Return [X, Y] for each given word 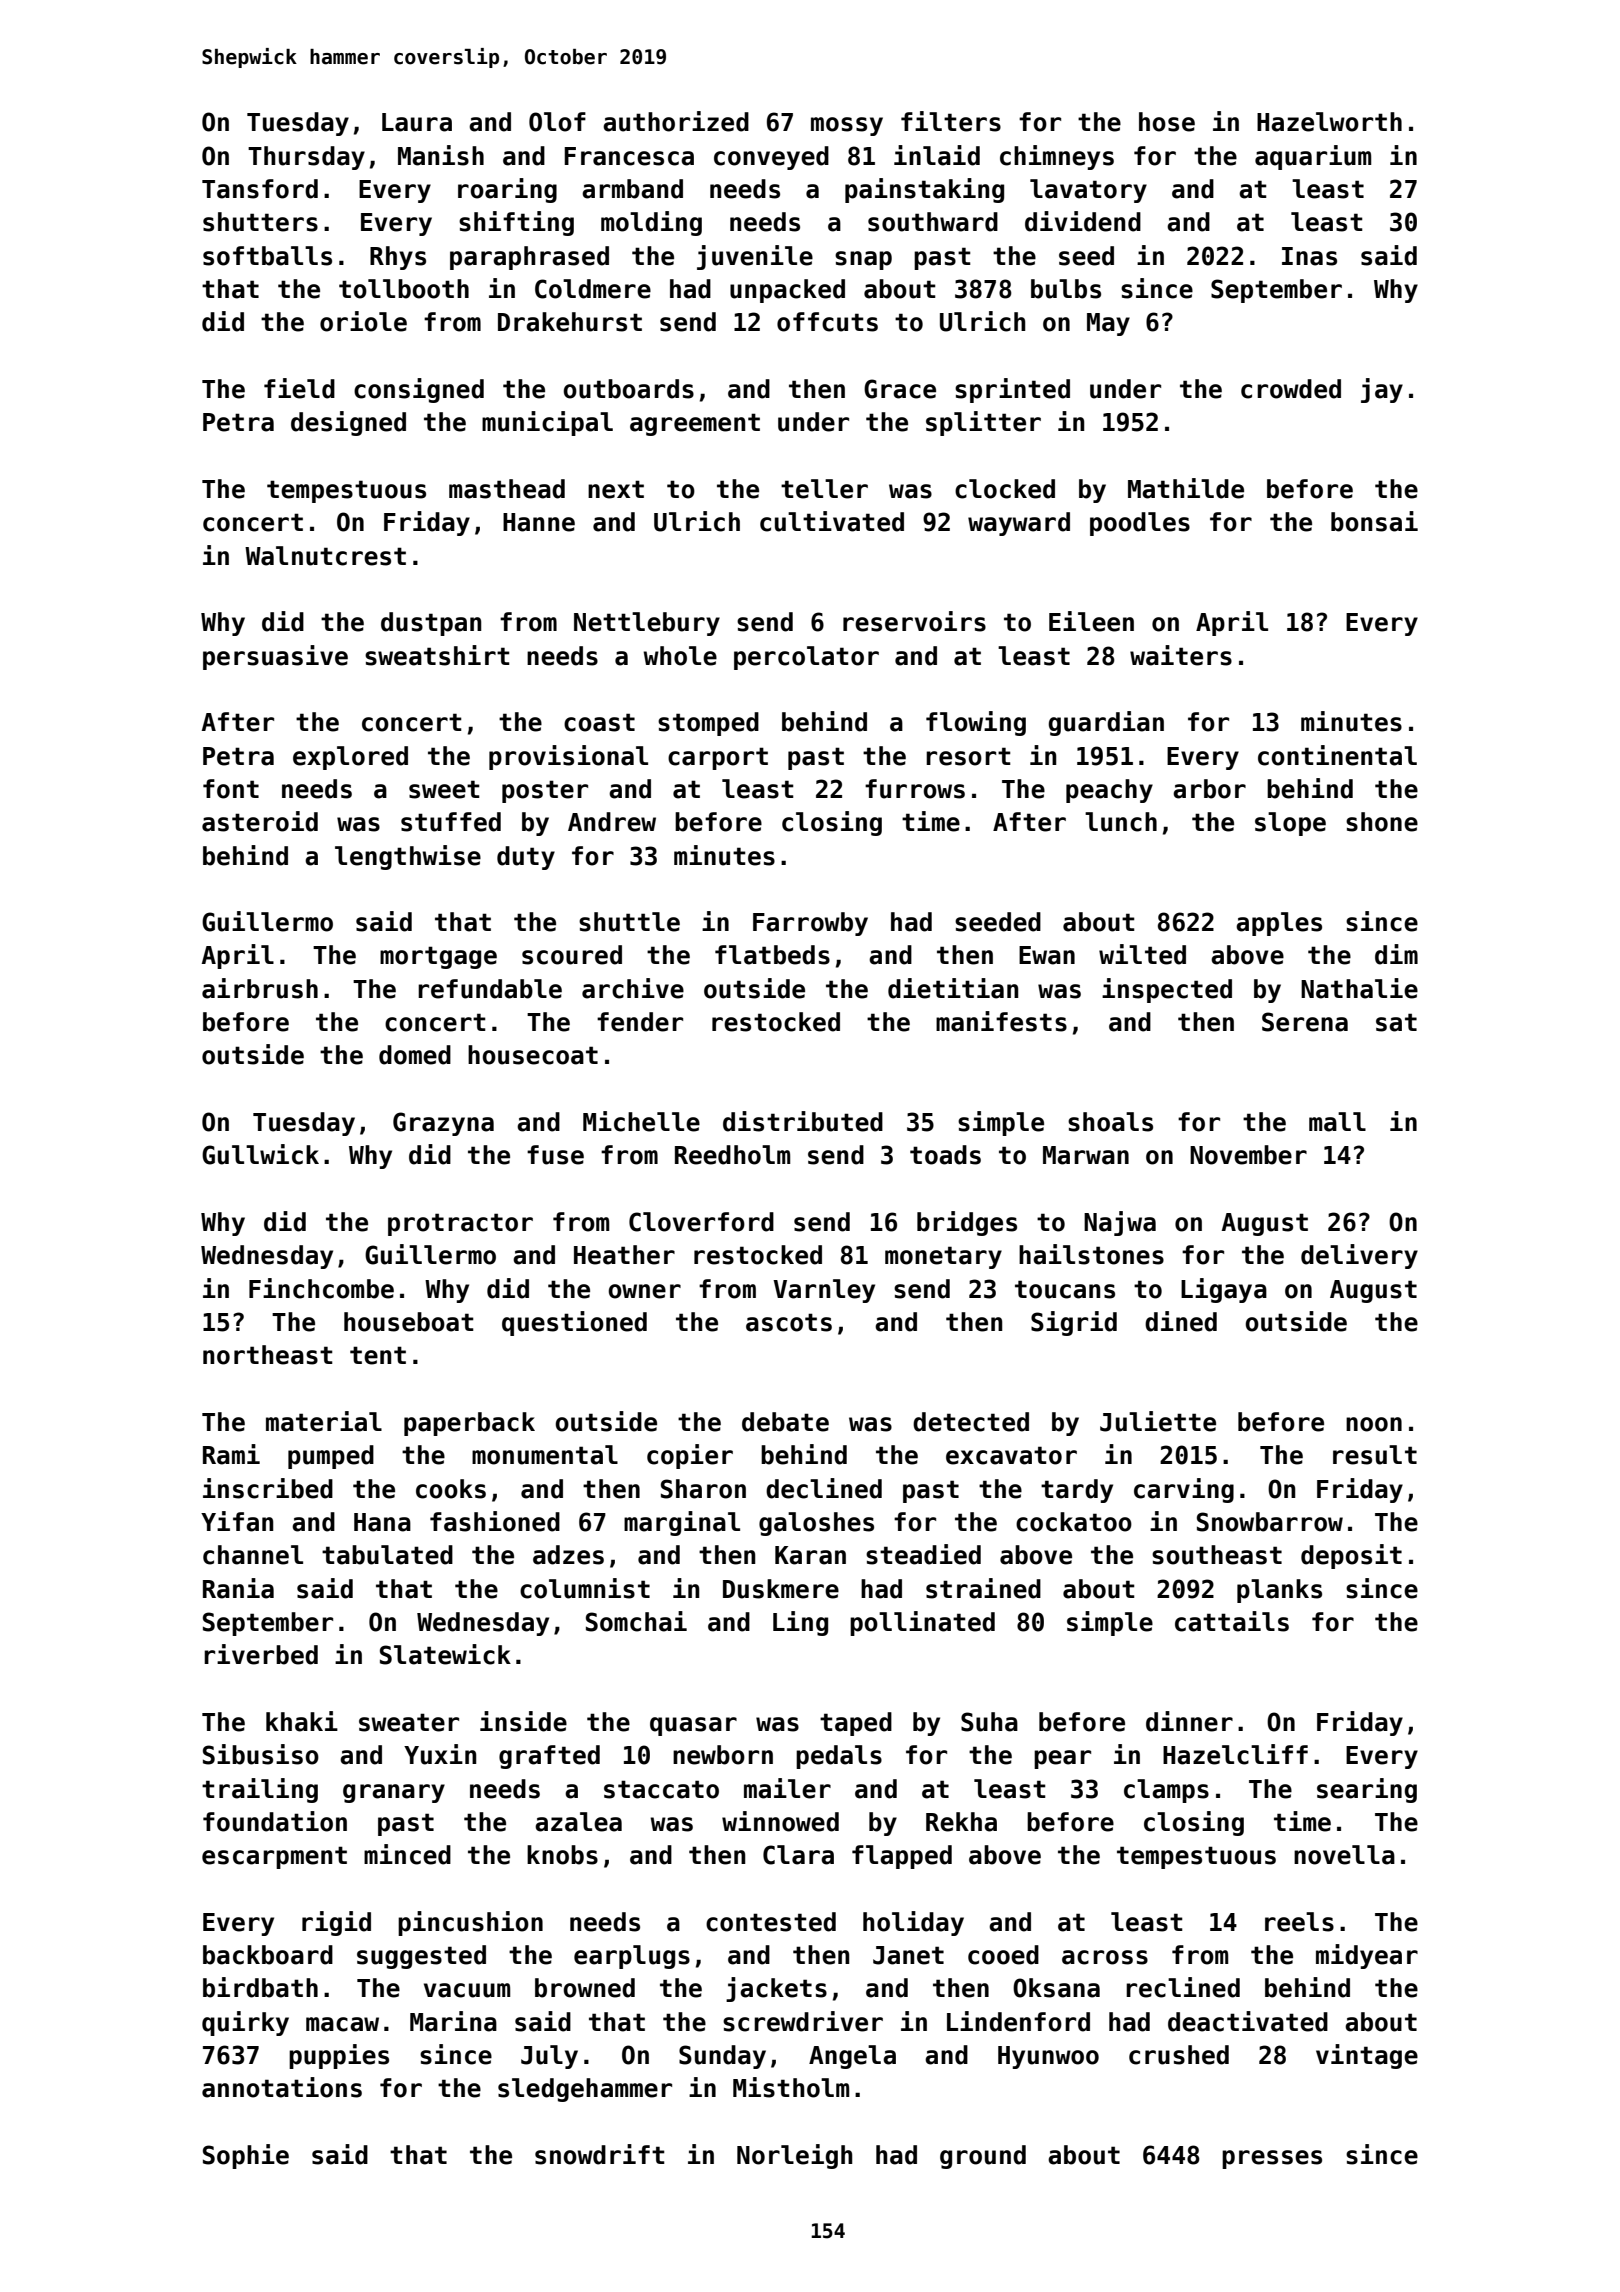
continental [1337, 755]
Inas [1309, 256]
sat [1396, 1022]
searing [1367, 1790]
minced [407, 1854]
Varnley [824, 1291]
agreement [695, 424]
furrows [915, 789]
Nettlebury [647, 624]
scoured [572, 955]
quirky [245, 2023]
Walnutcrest [325, 556]
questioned [574, 1323]
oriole [363, 321]
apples [1279, 924]
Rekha [961, 1822]
